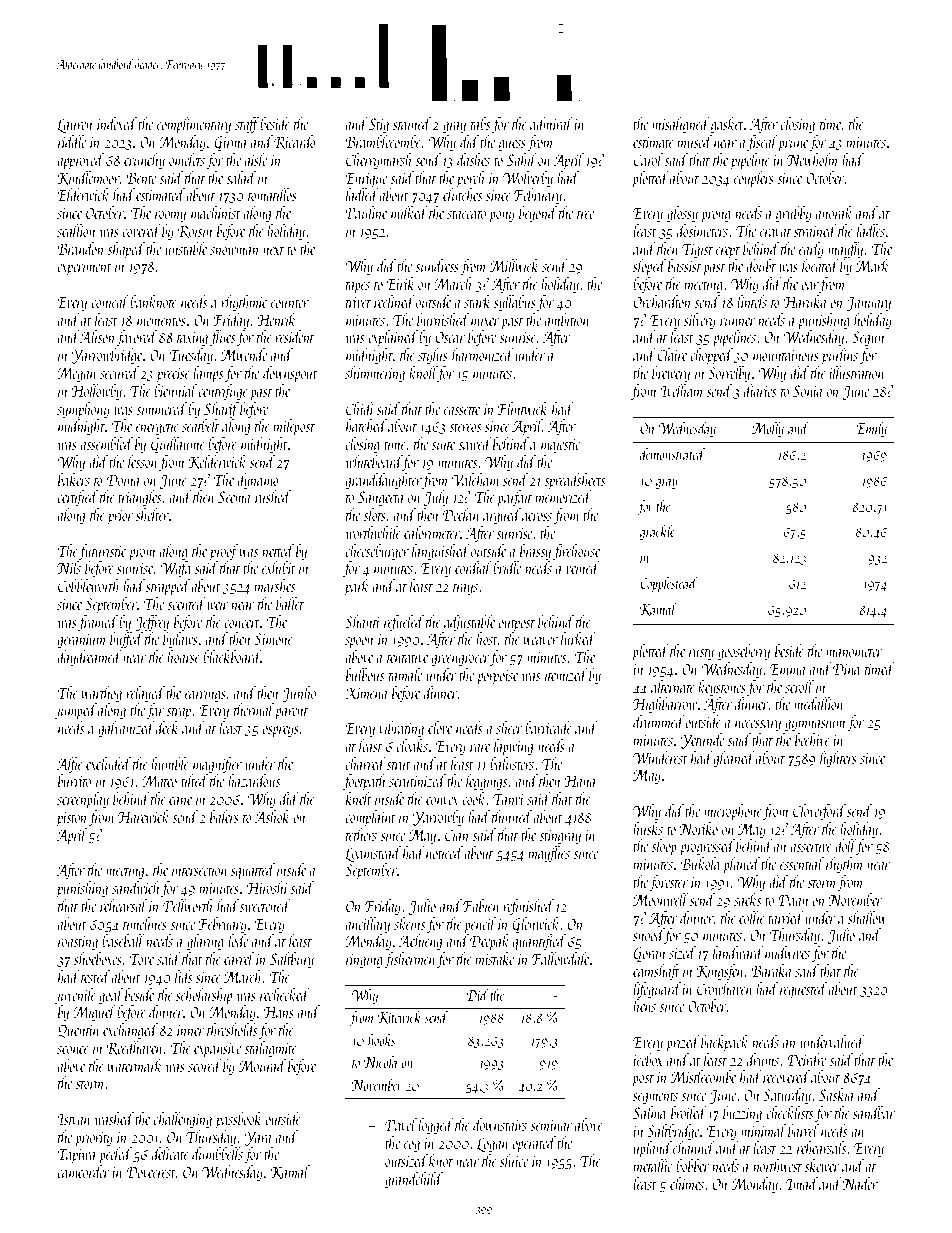 The width and height of the document is (952, 1233). I want to click on Dovecrest, so click(151, 1172).
